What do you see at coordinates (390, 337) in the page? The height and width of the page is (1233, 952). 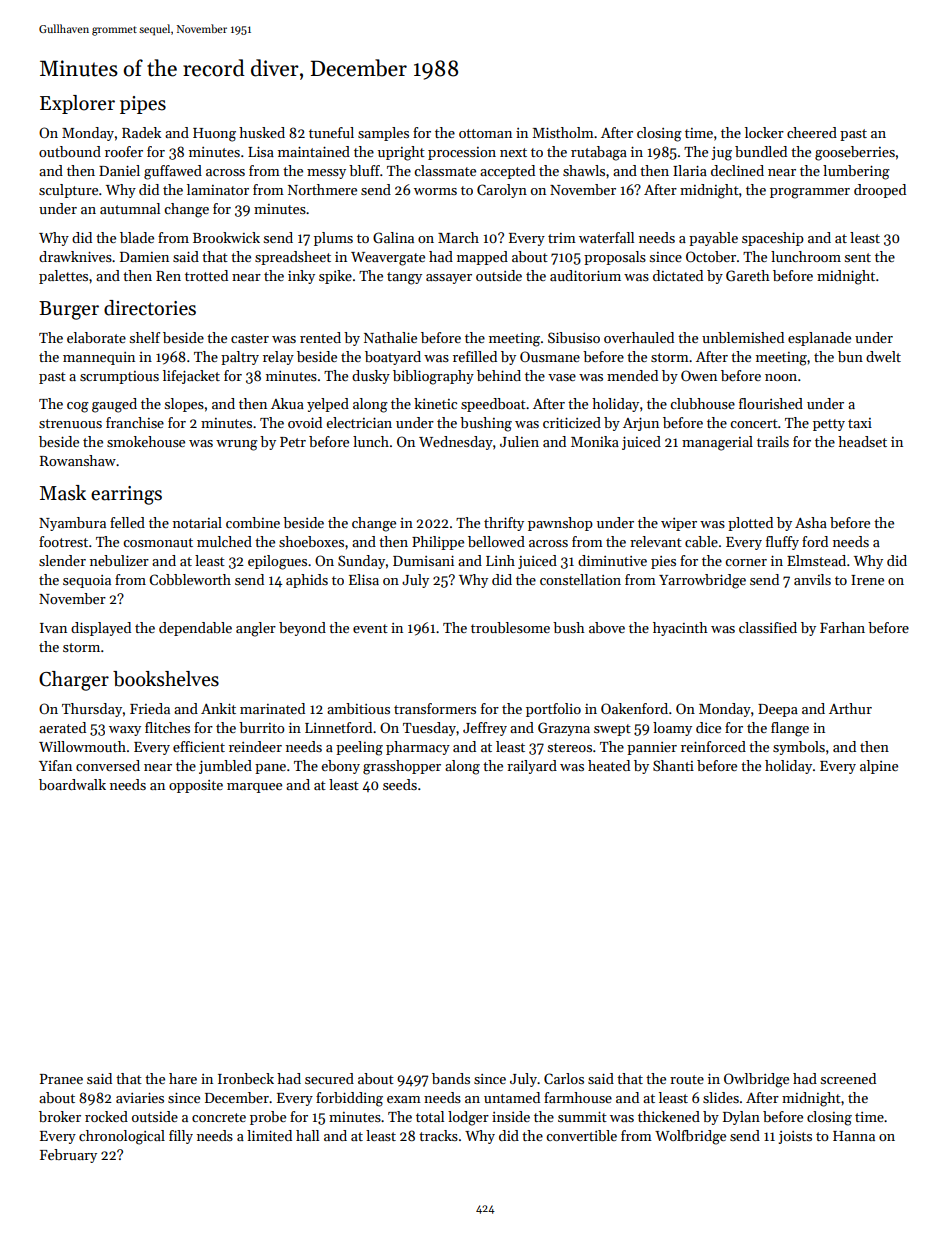 I see `Nathalie` at bounding box center [390, 337].
